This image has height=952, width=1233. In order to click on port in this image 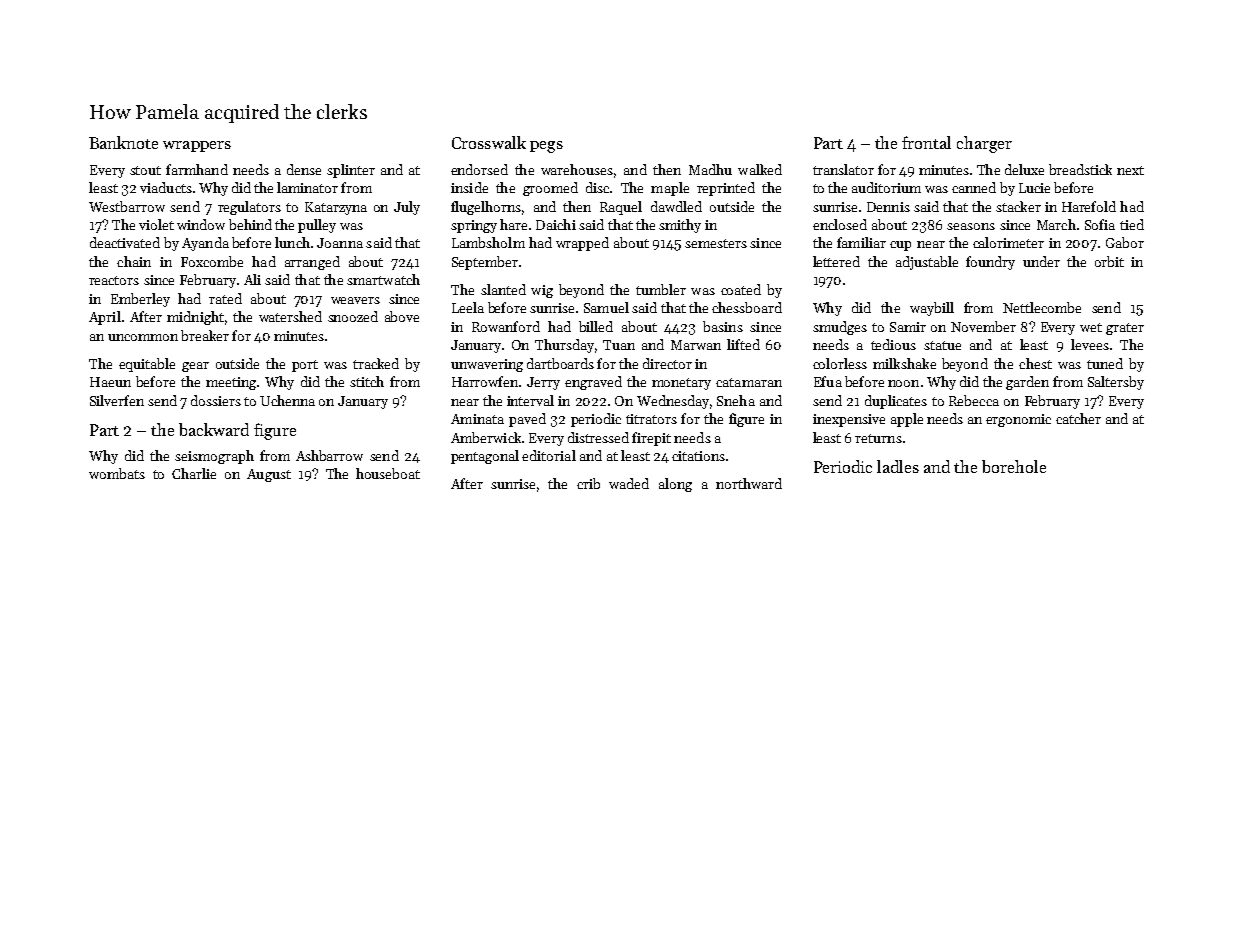, I will do `click(305, 366)`.
